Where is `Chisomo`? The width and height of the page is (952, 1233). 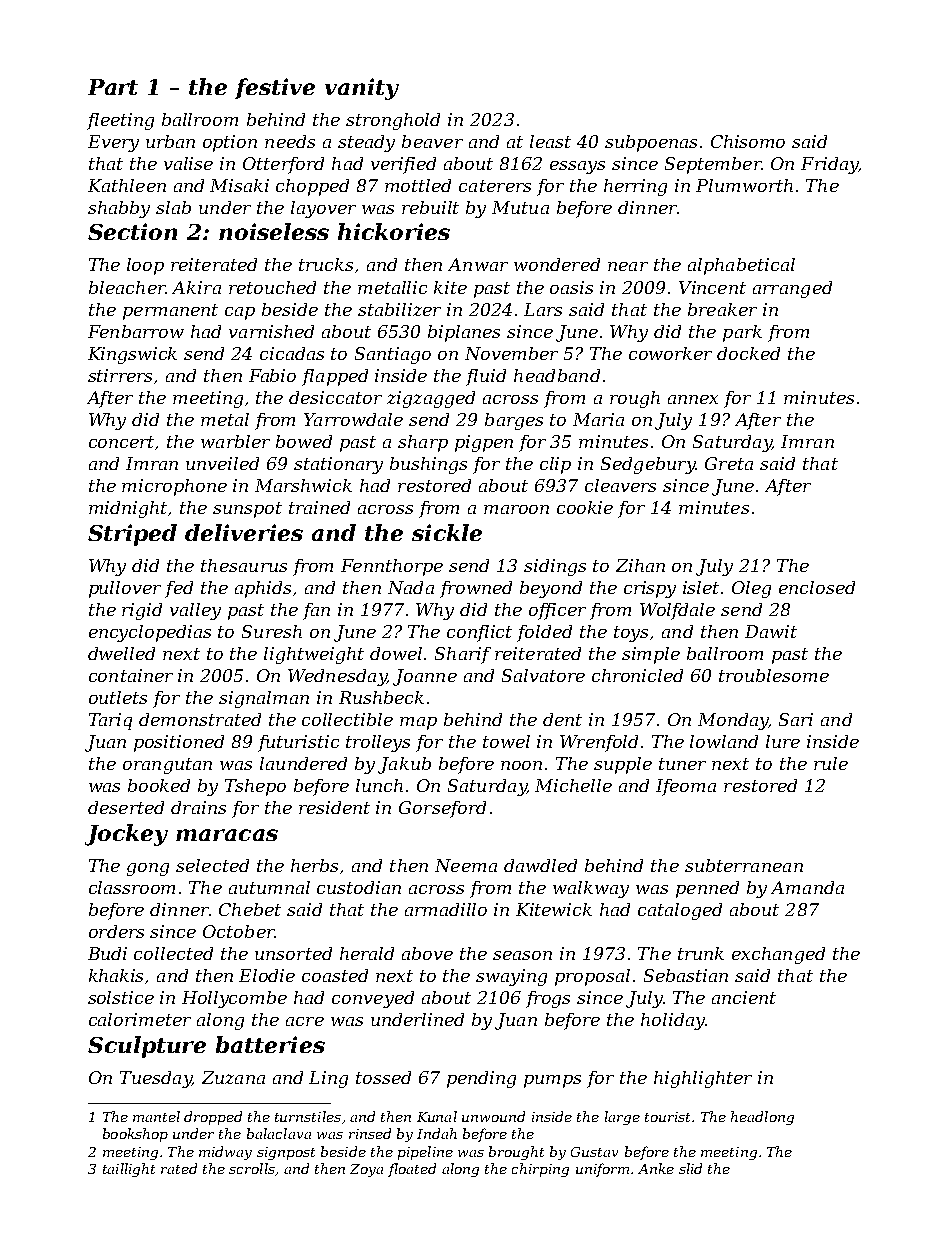 Chisomo is located at coordinates (748, 141).
